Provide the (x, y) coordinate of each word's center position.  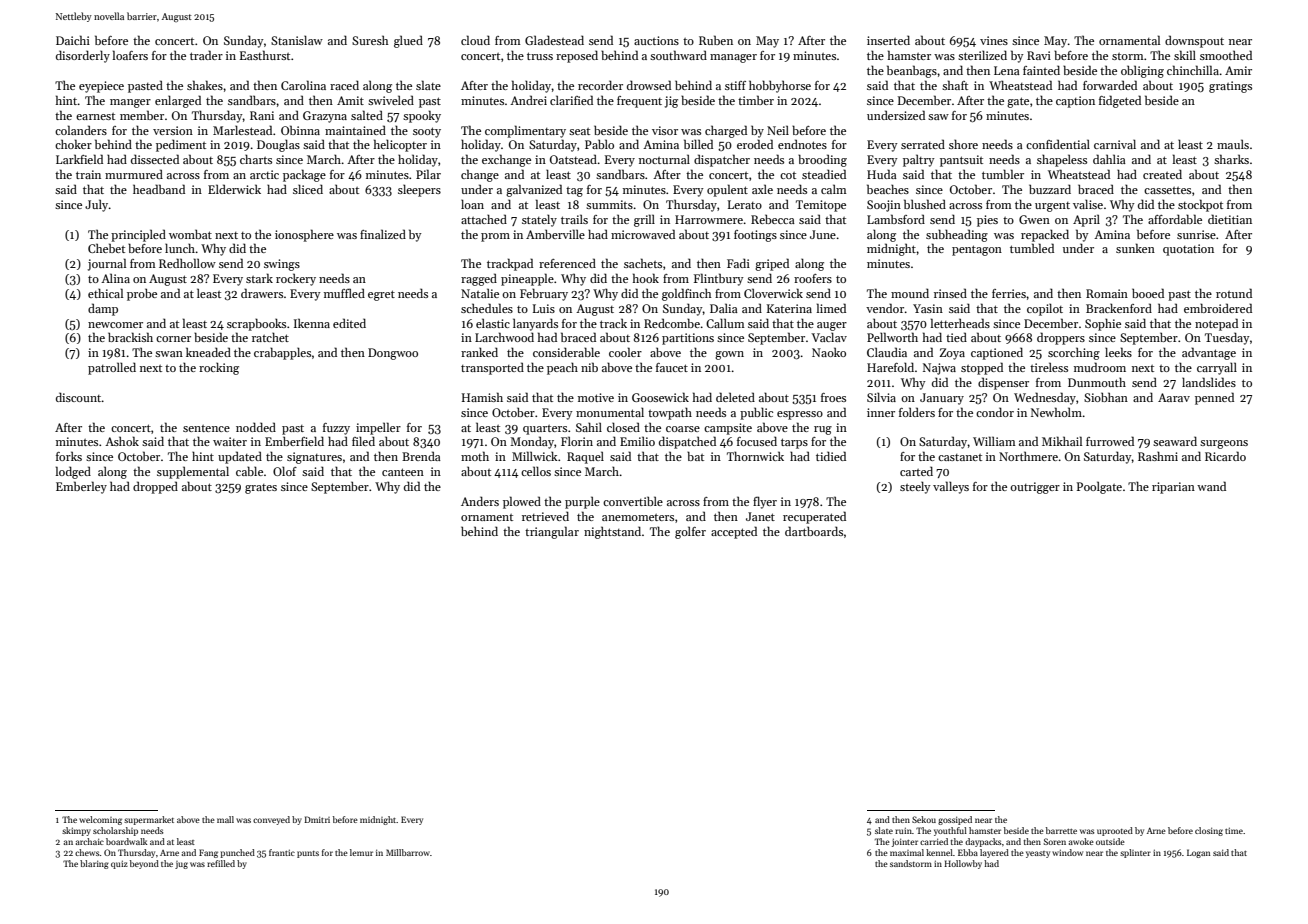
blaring (94, 864)
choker (73, 144)
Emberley (81, 487)
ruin (903, 830)
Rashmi (1158, 456)
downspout (1194, 41)
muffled (344, 293)
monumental (610, 412)
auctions (656, 40)
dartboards (814, 531)
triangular (552, 532)
